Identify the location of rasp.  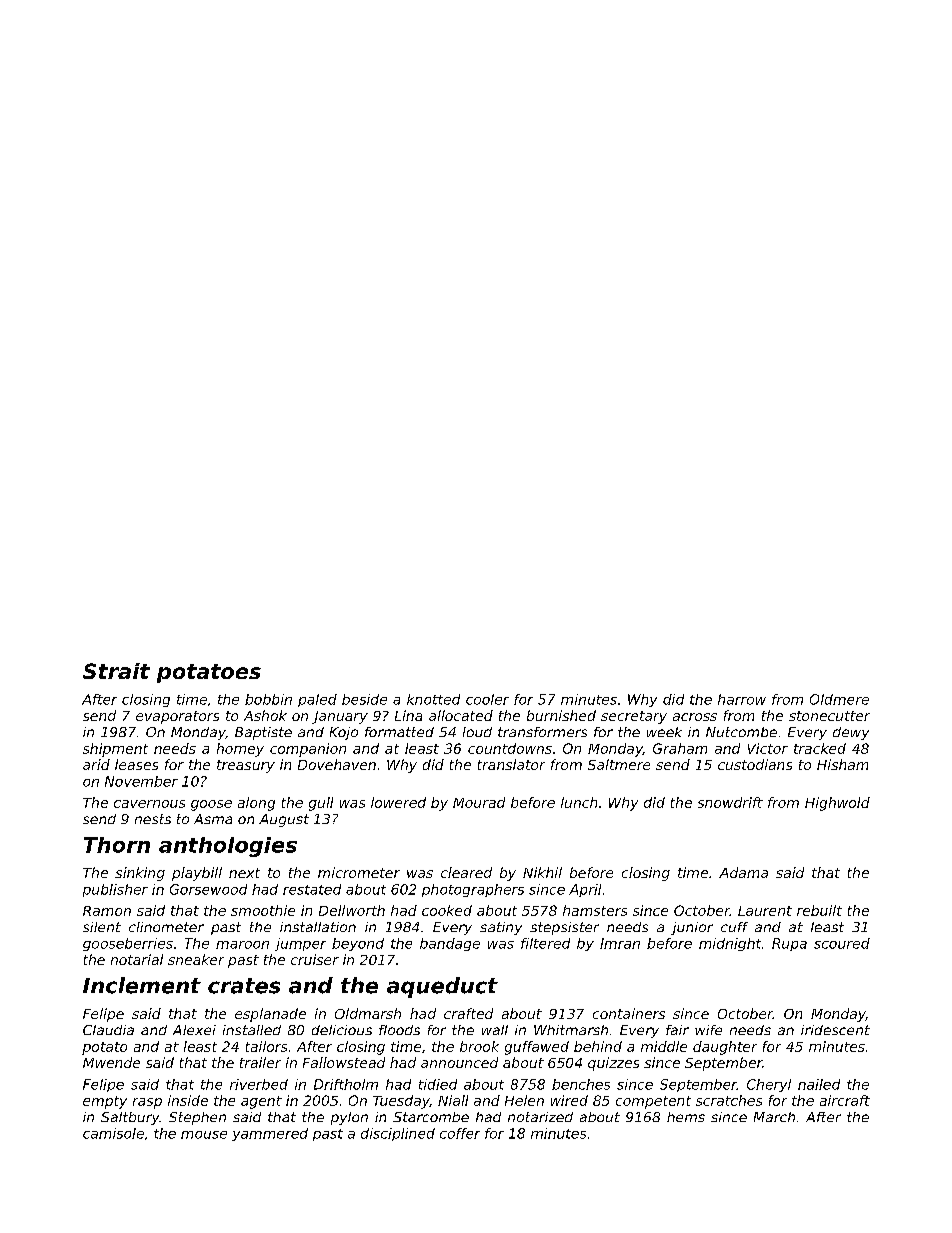
(147, 1103).
